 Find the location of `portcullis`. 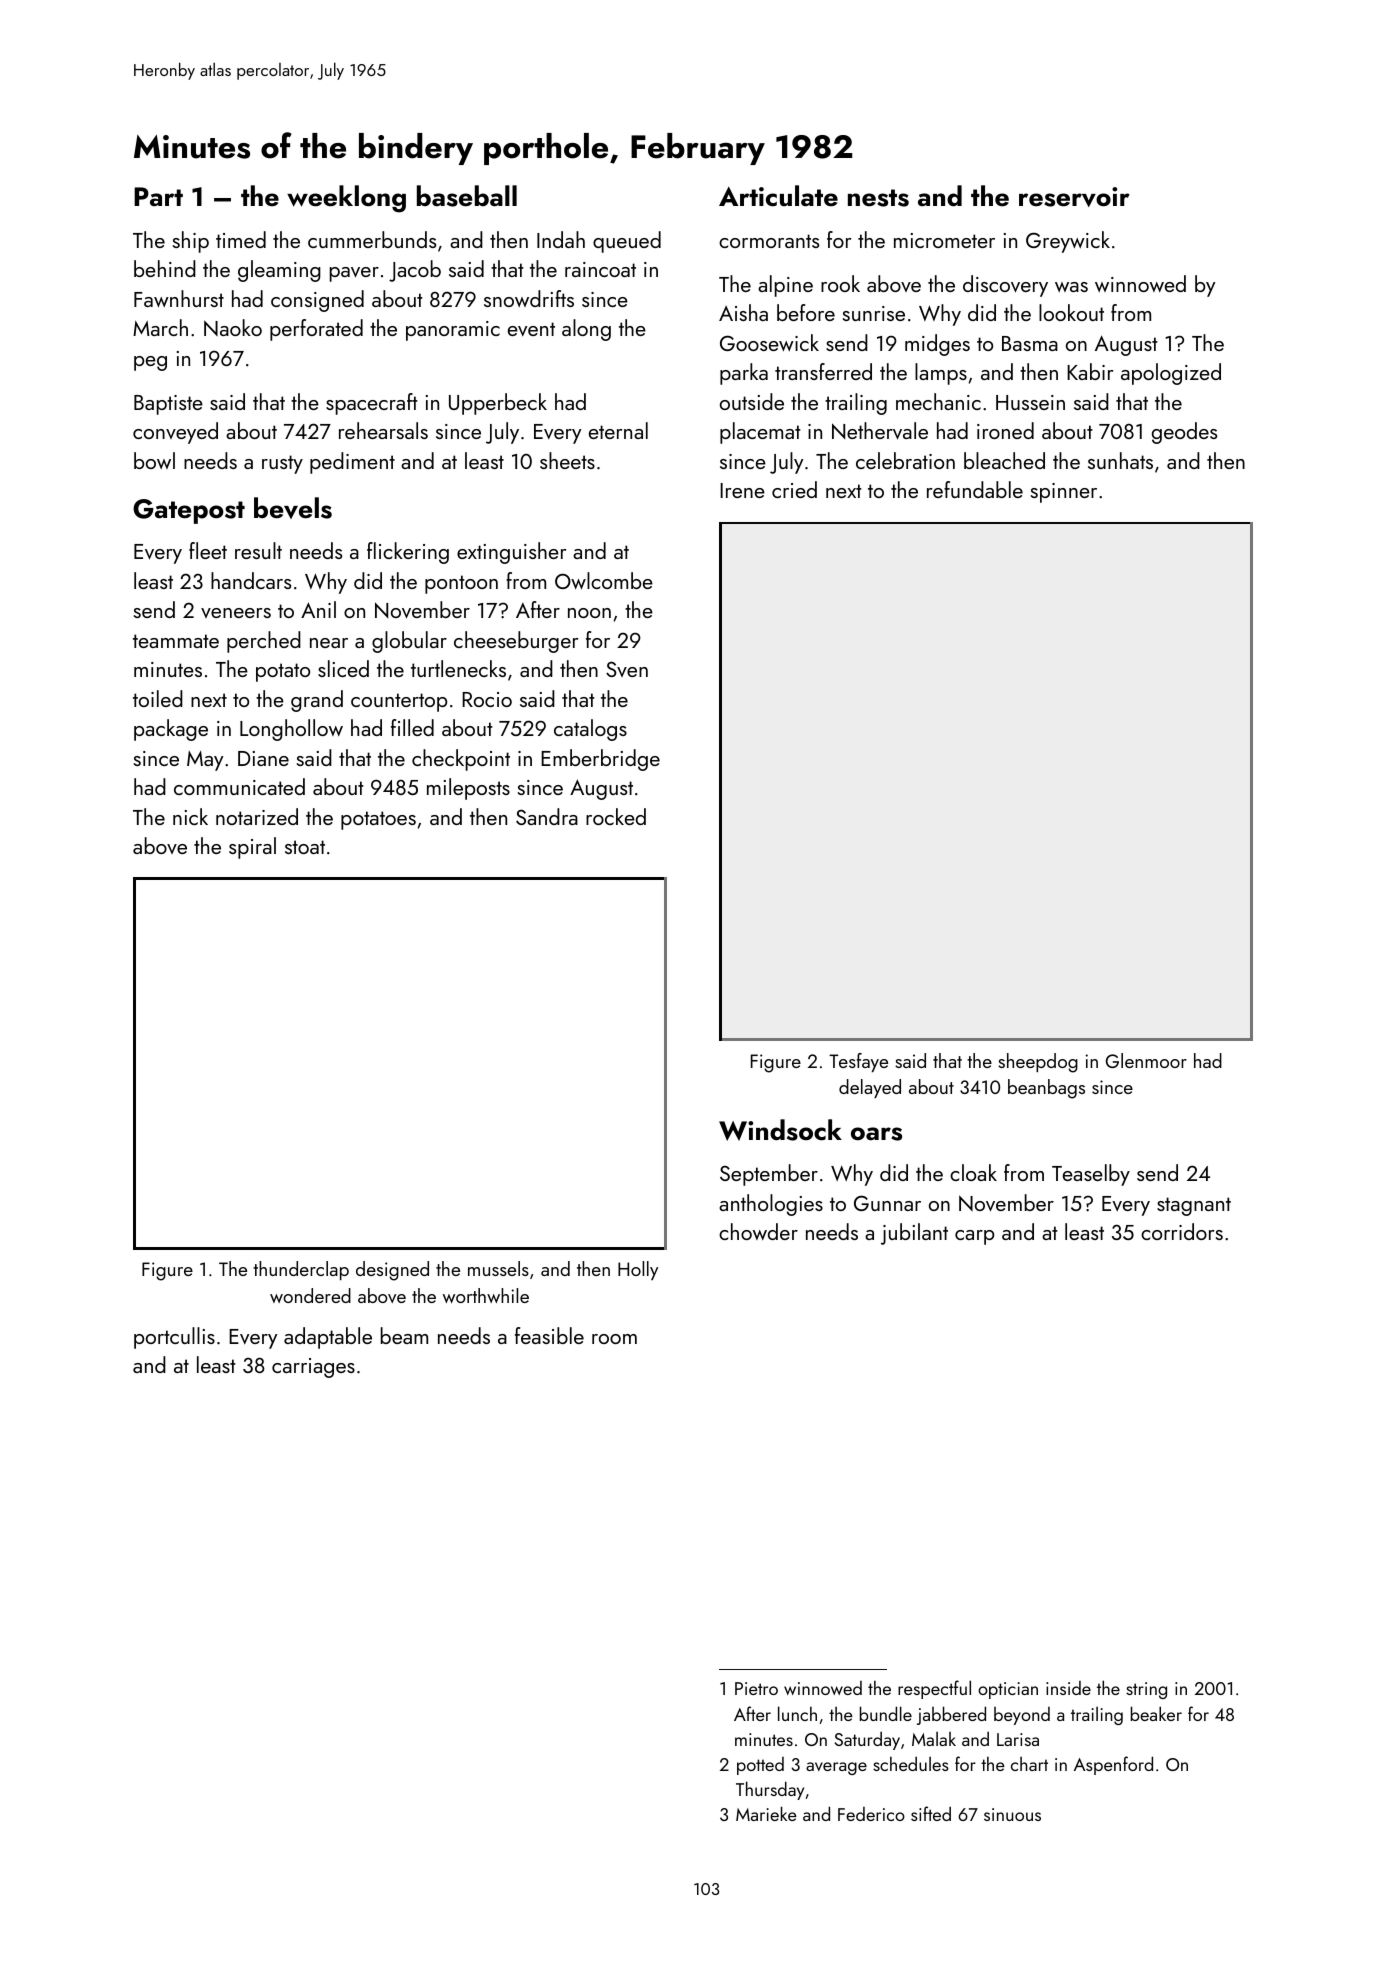

portcullis is located at coordinates (174, 1338).
